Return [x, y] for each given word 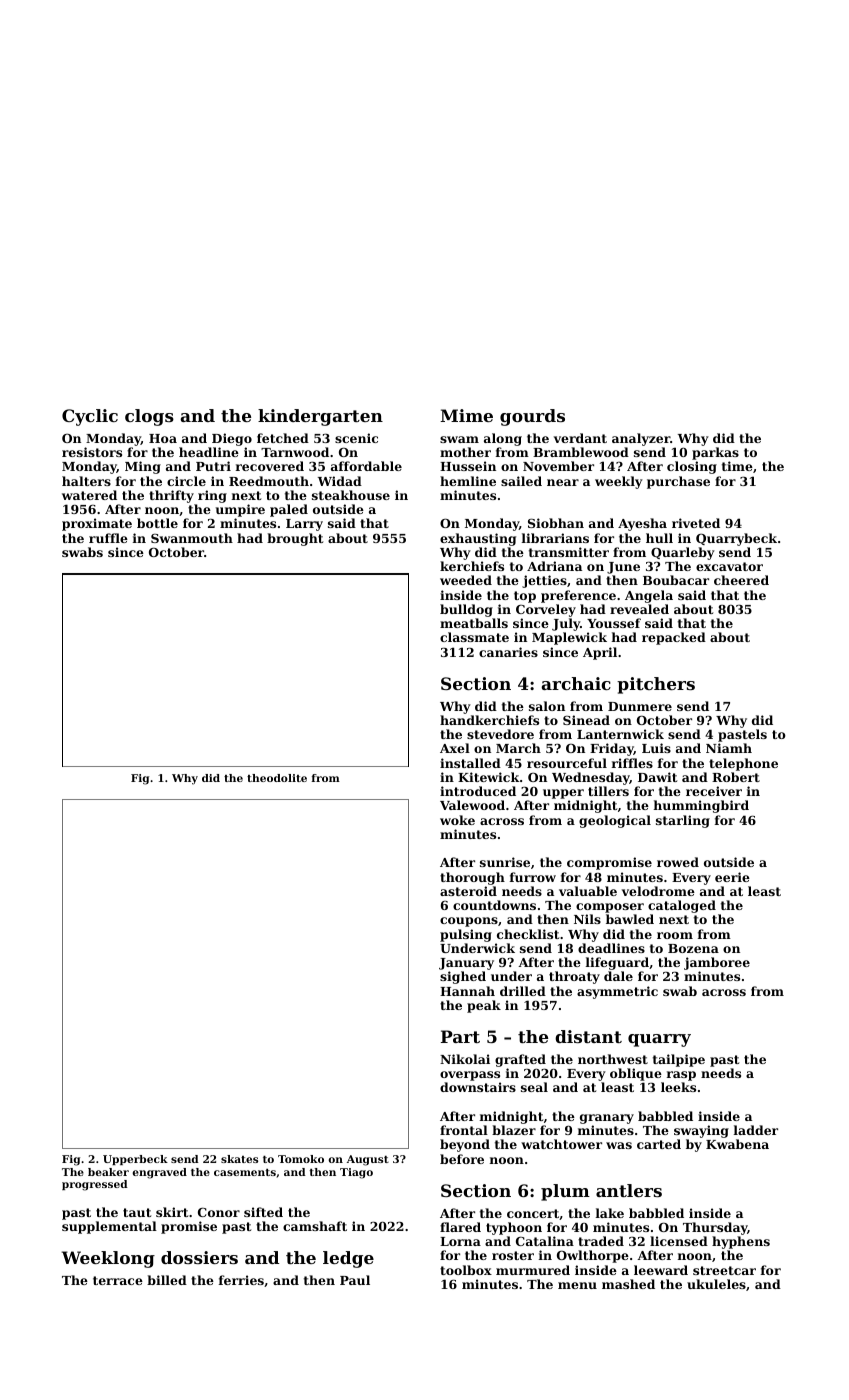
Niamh [729, 748]
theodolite [277, 778]
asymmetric [617, 992]
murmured [533, 1270]
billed [167, 1280]
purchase [678, 482]
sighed [463, 977]
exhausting [478, 539]
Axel [455, 748]
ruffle [108, 538]
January [466, 964]
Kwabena [737, 1144]
